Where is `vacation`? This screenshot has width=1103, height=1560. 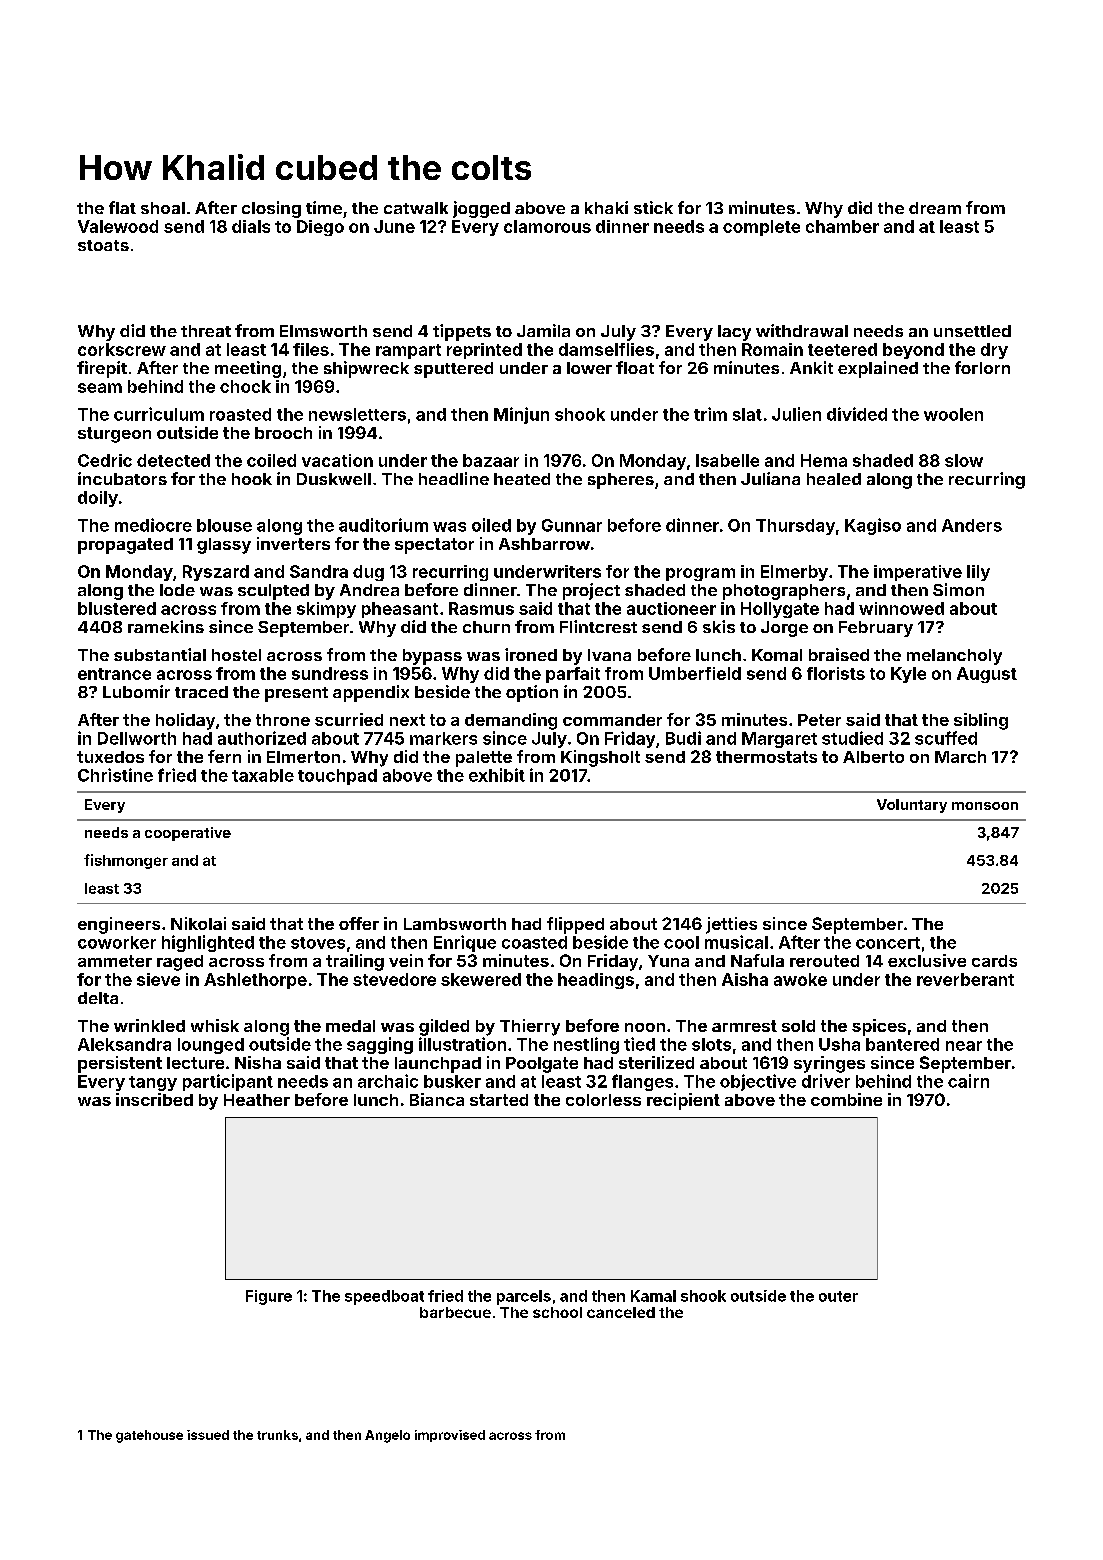 vacation is located at coordinates (337, 460).
